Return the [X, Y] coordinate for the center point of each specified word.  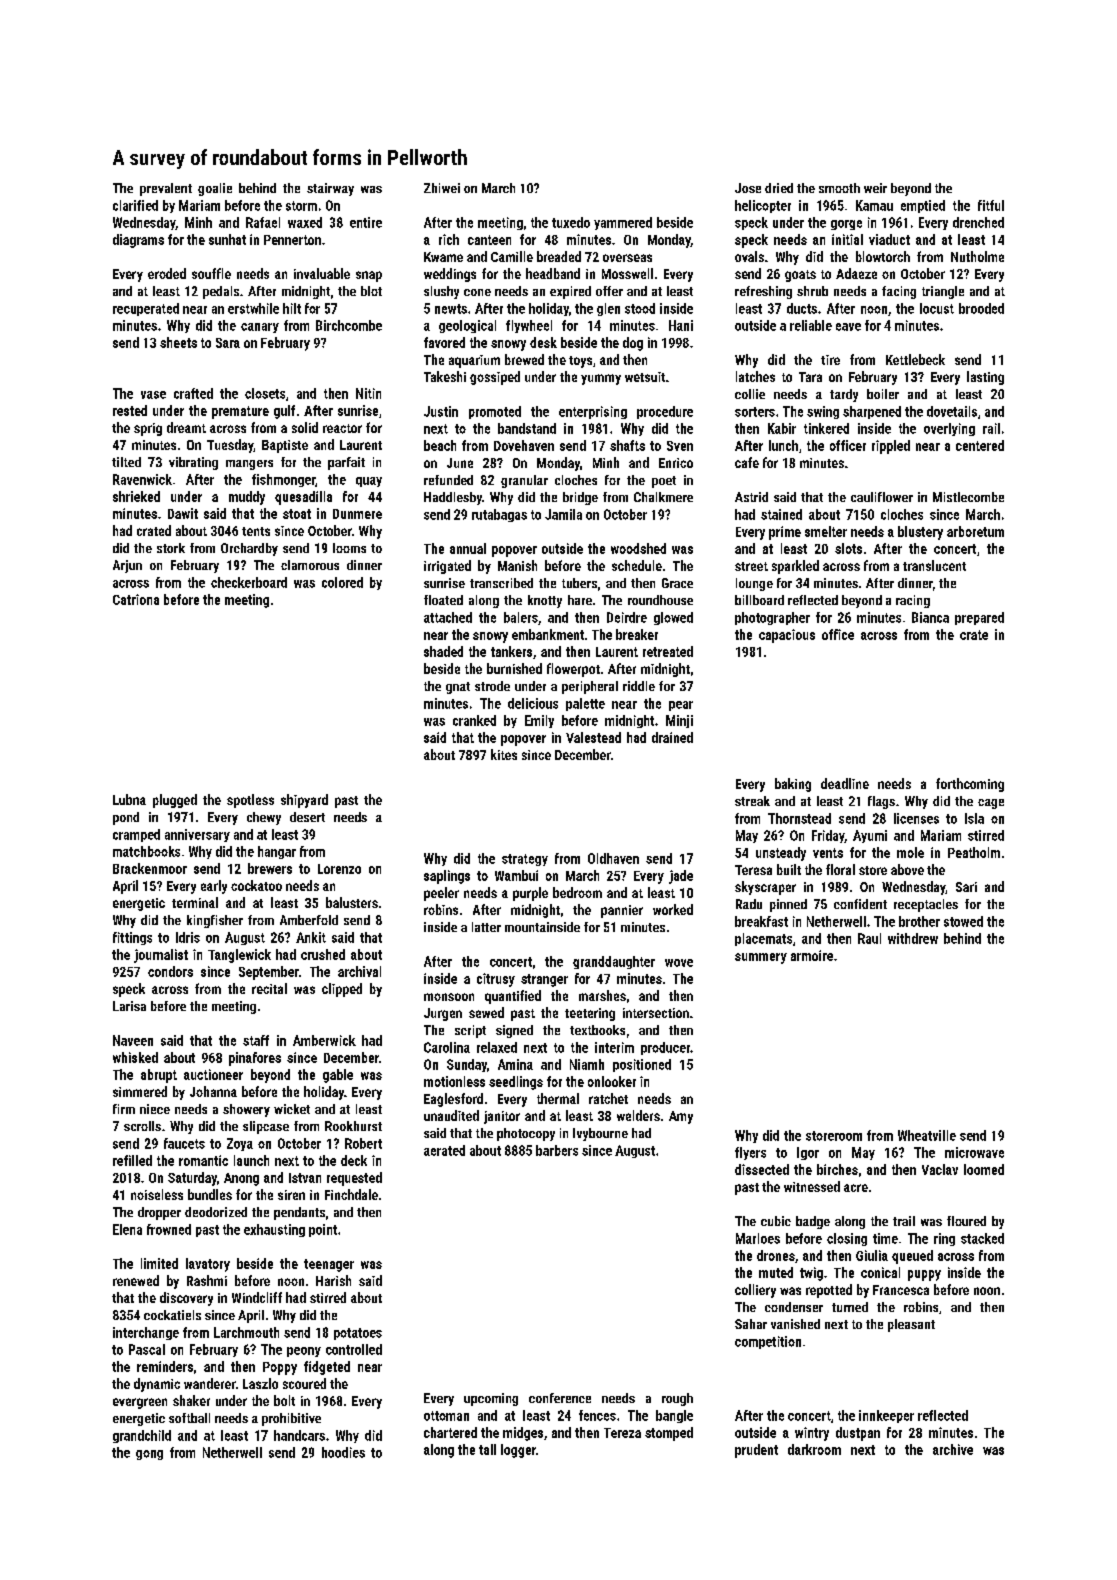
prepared [979, 618]
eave [848, 327]
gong [149, 1455]
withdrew [913, 938]
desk [543, 342]
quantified [513, 997]
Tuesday [230, 446]
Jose [748, 188]
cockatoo [256, 885]
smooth [839, 188]
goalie [215, 189]
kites [504, 754]
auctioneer [213, 1074]
